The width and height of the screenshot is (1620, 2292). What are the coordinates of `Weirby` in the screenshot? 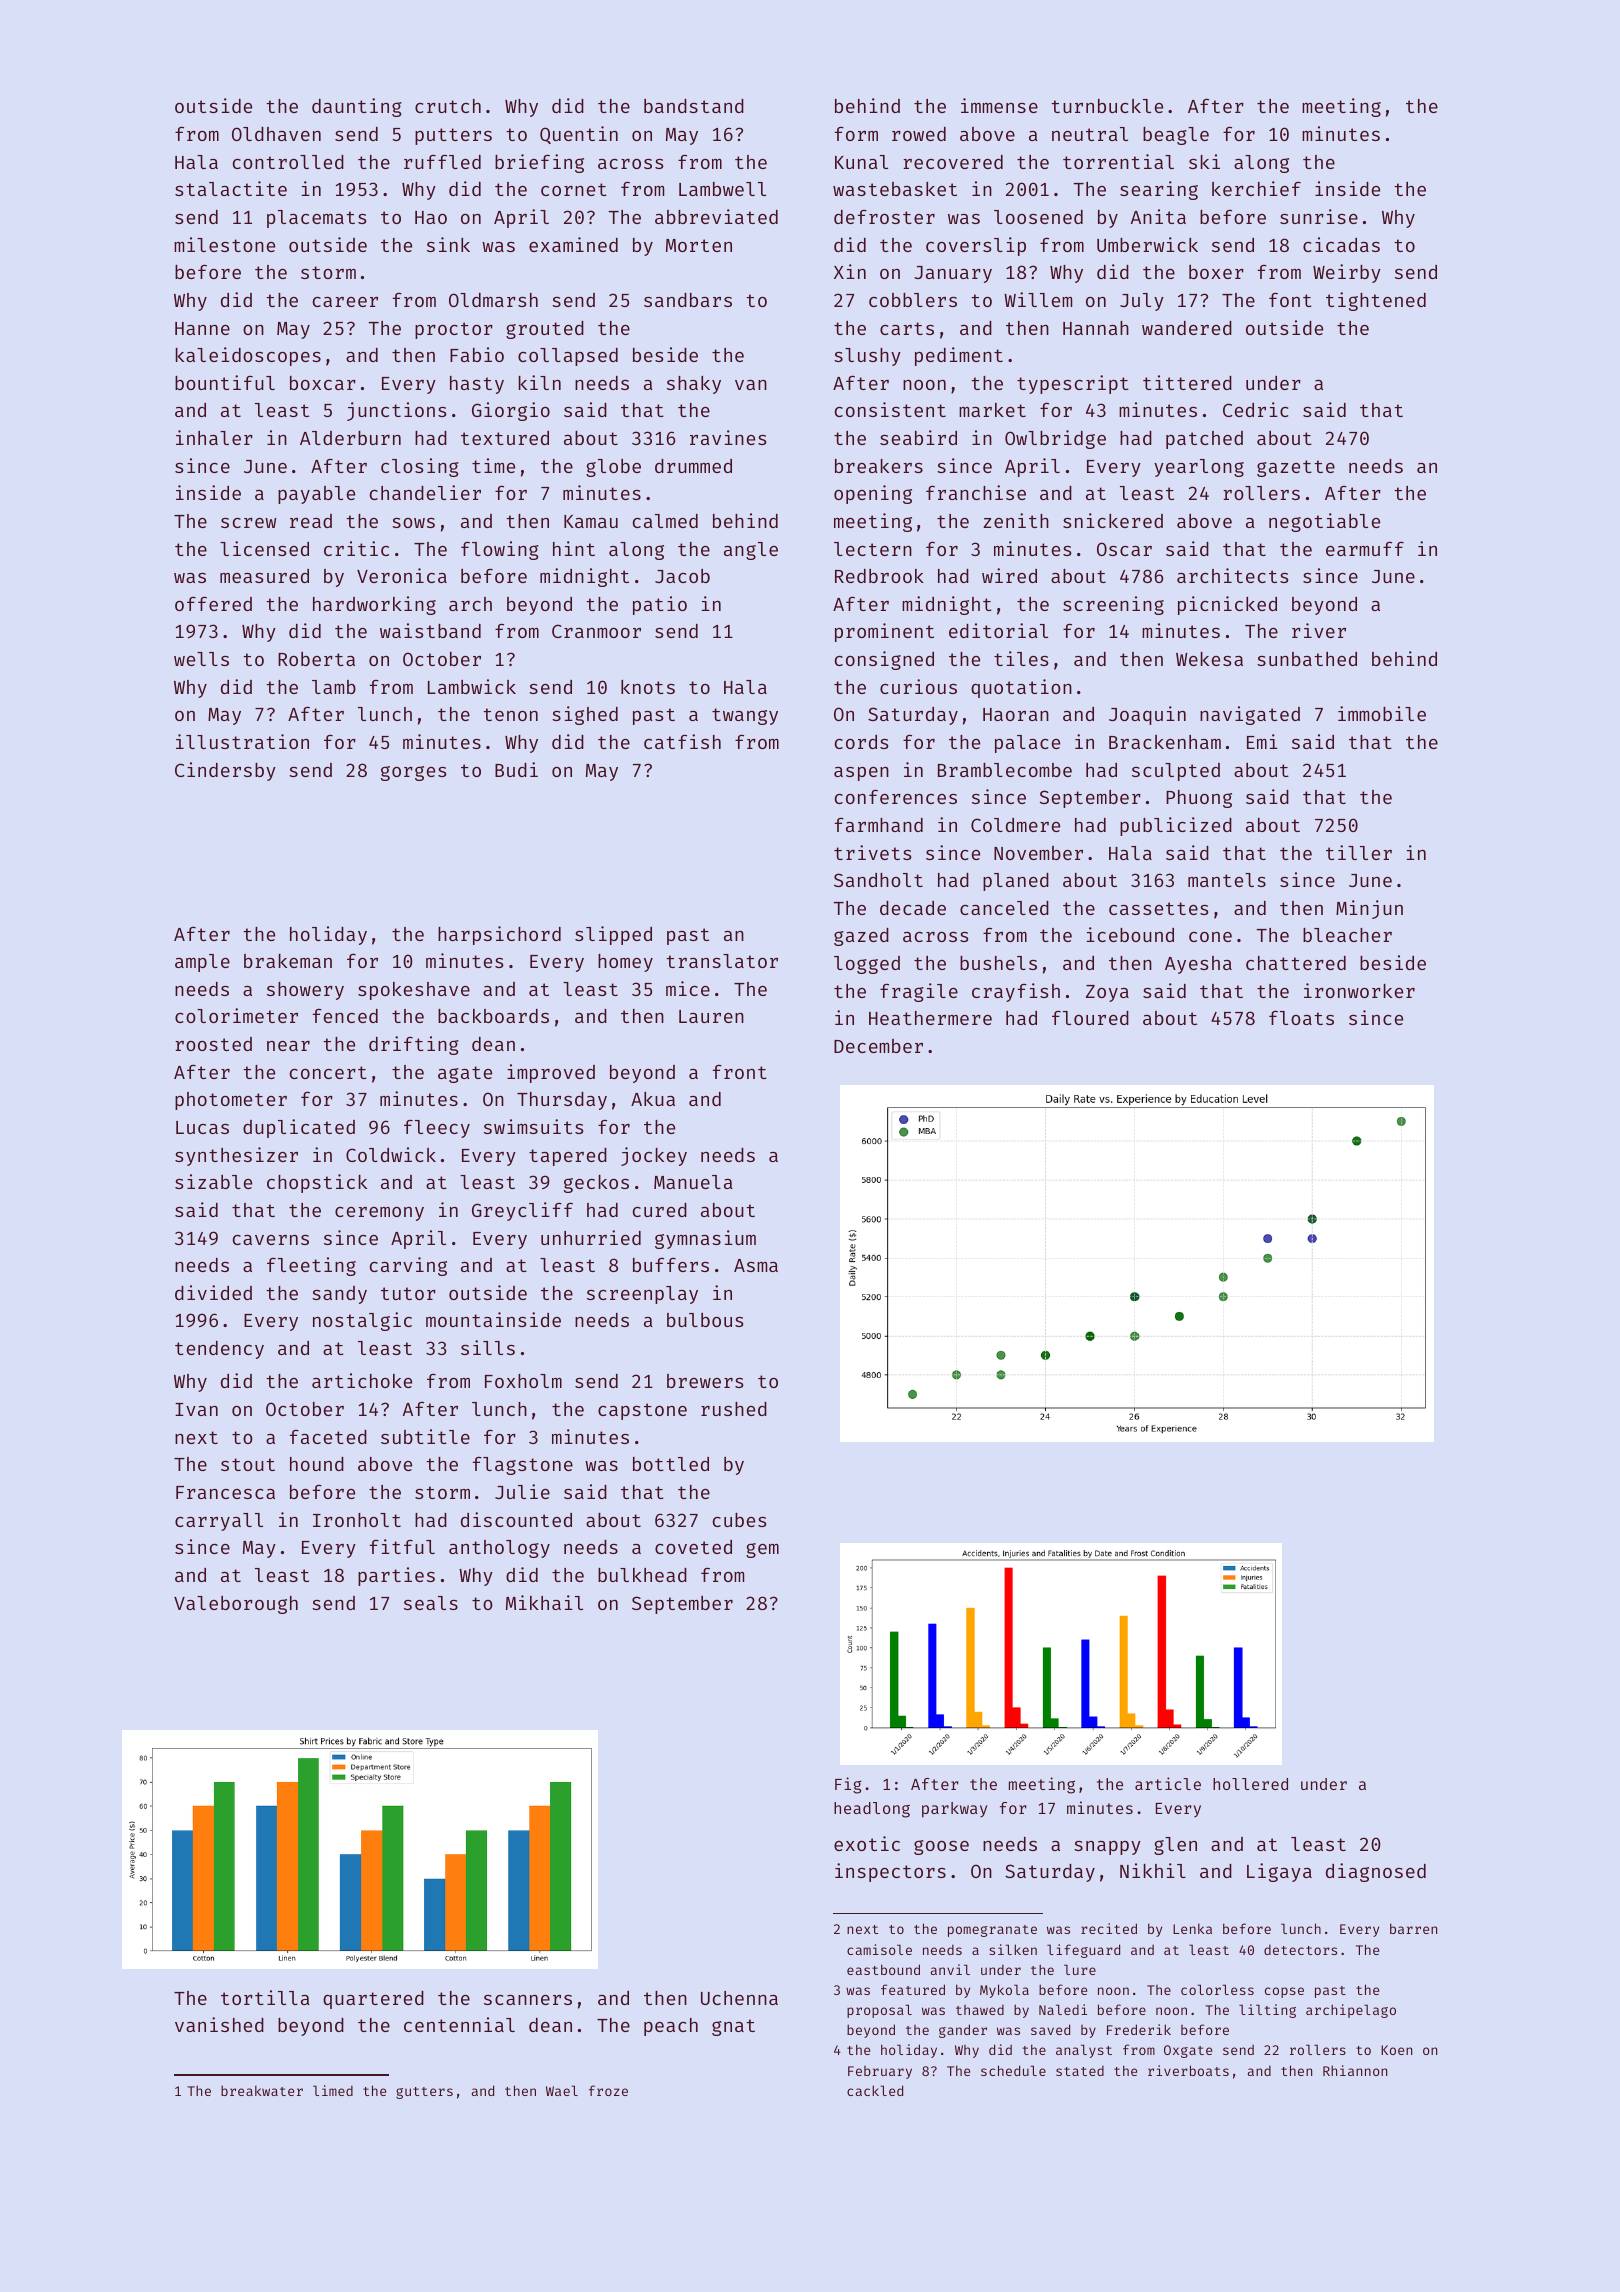 It's located at (1347, 273).
